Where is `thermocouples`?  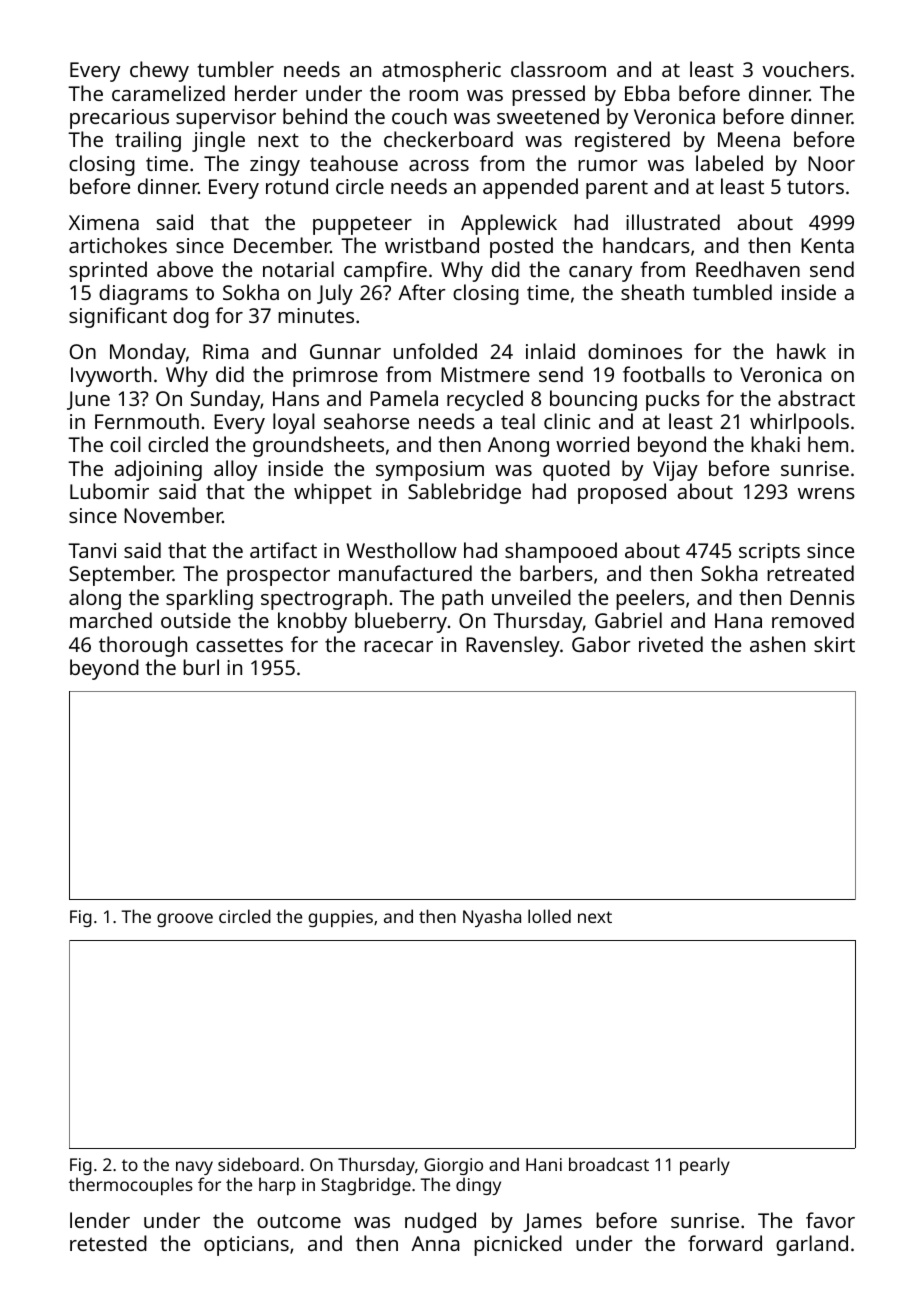 thermocouples is located at coordinates (131, 1186).
